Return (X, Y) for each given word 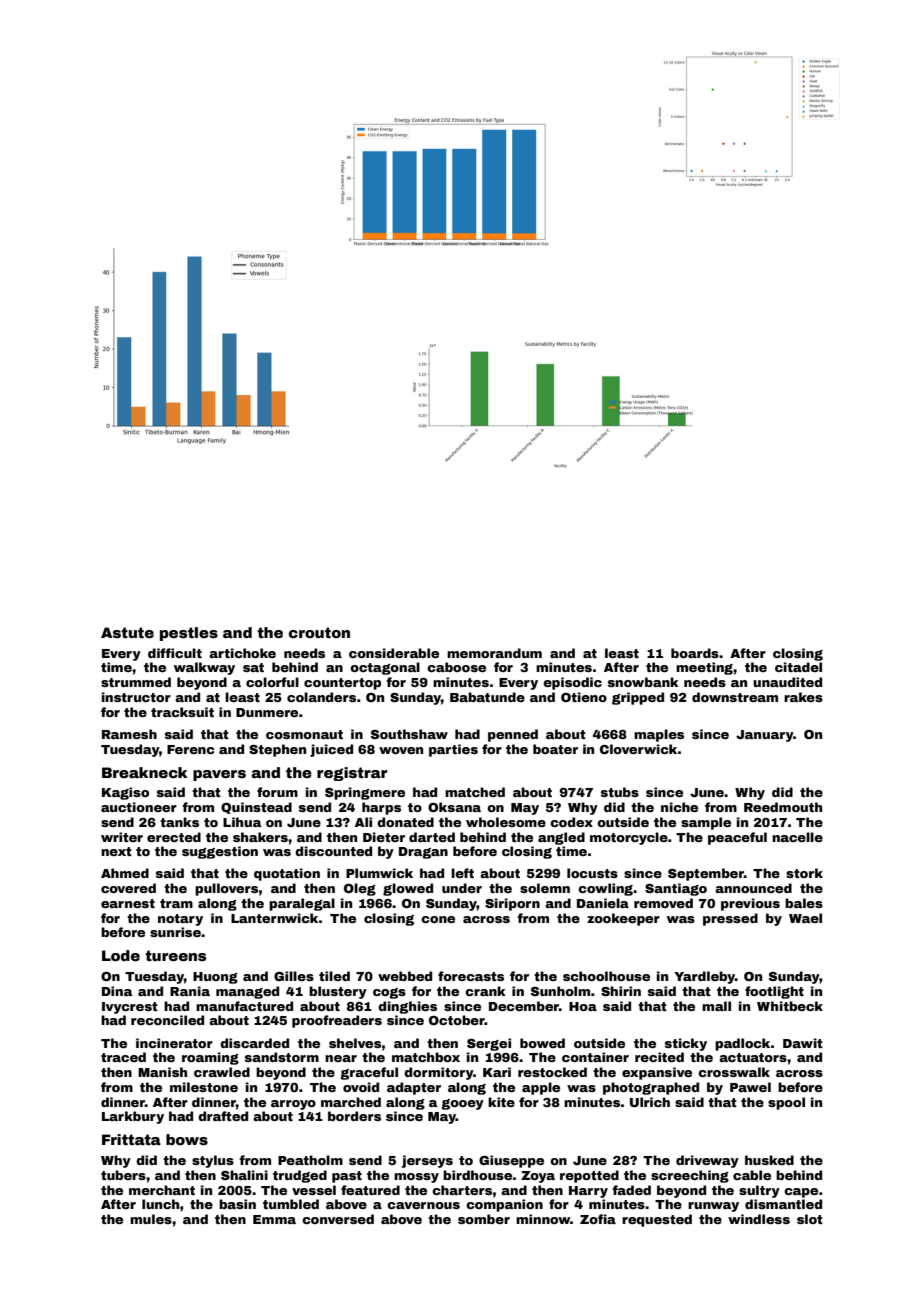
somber (484, 1219)
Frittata (131, 1139)
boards (695, 653)
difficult (175, 653)
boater (555, 749)
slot (810, 1219)
